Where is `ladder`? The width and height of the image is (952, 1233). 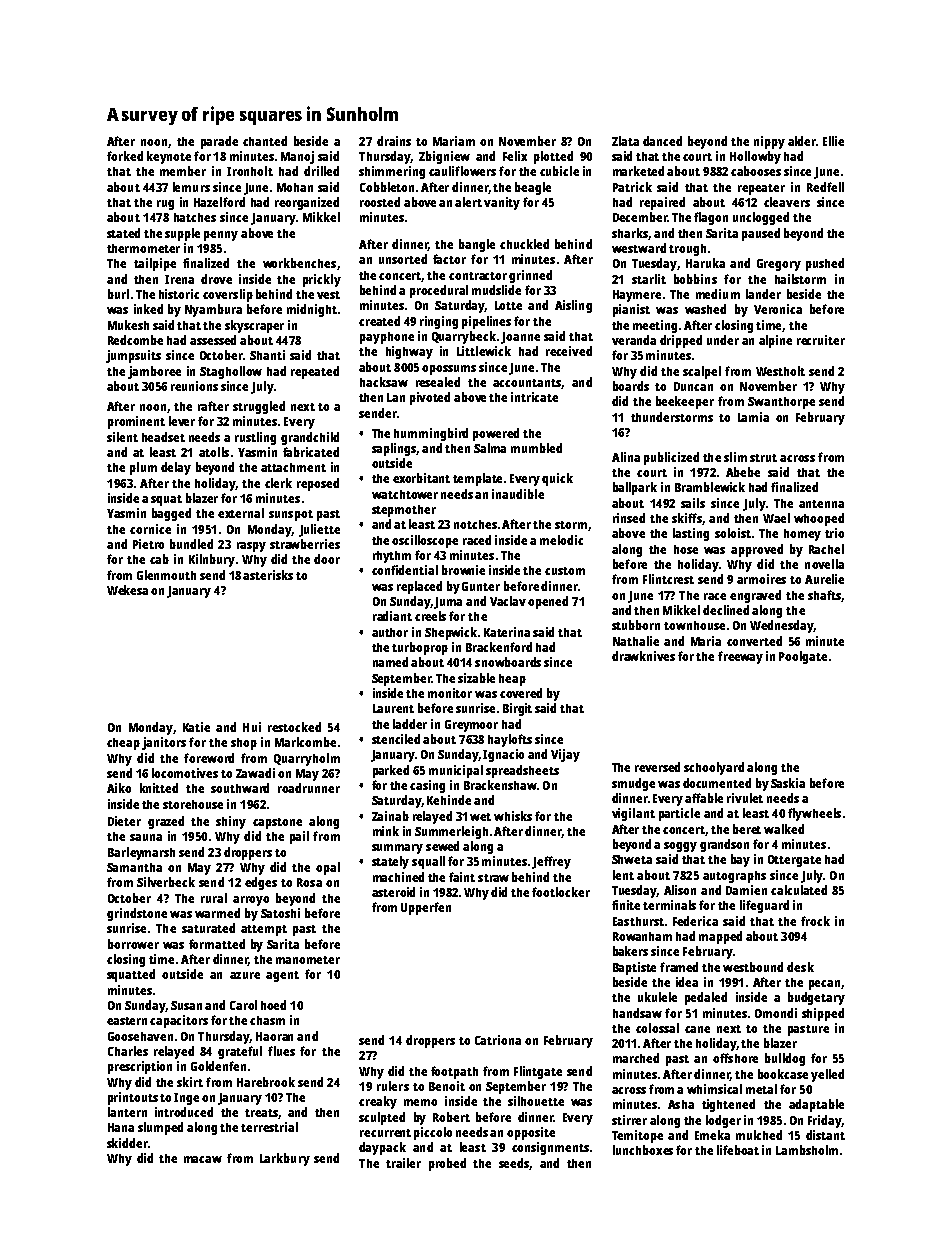 ladder is located at coordinates (410, 724).
